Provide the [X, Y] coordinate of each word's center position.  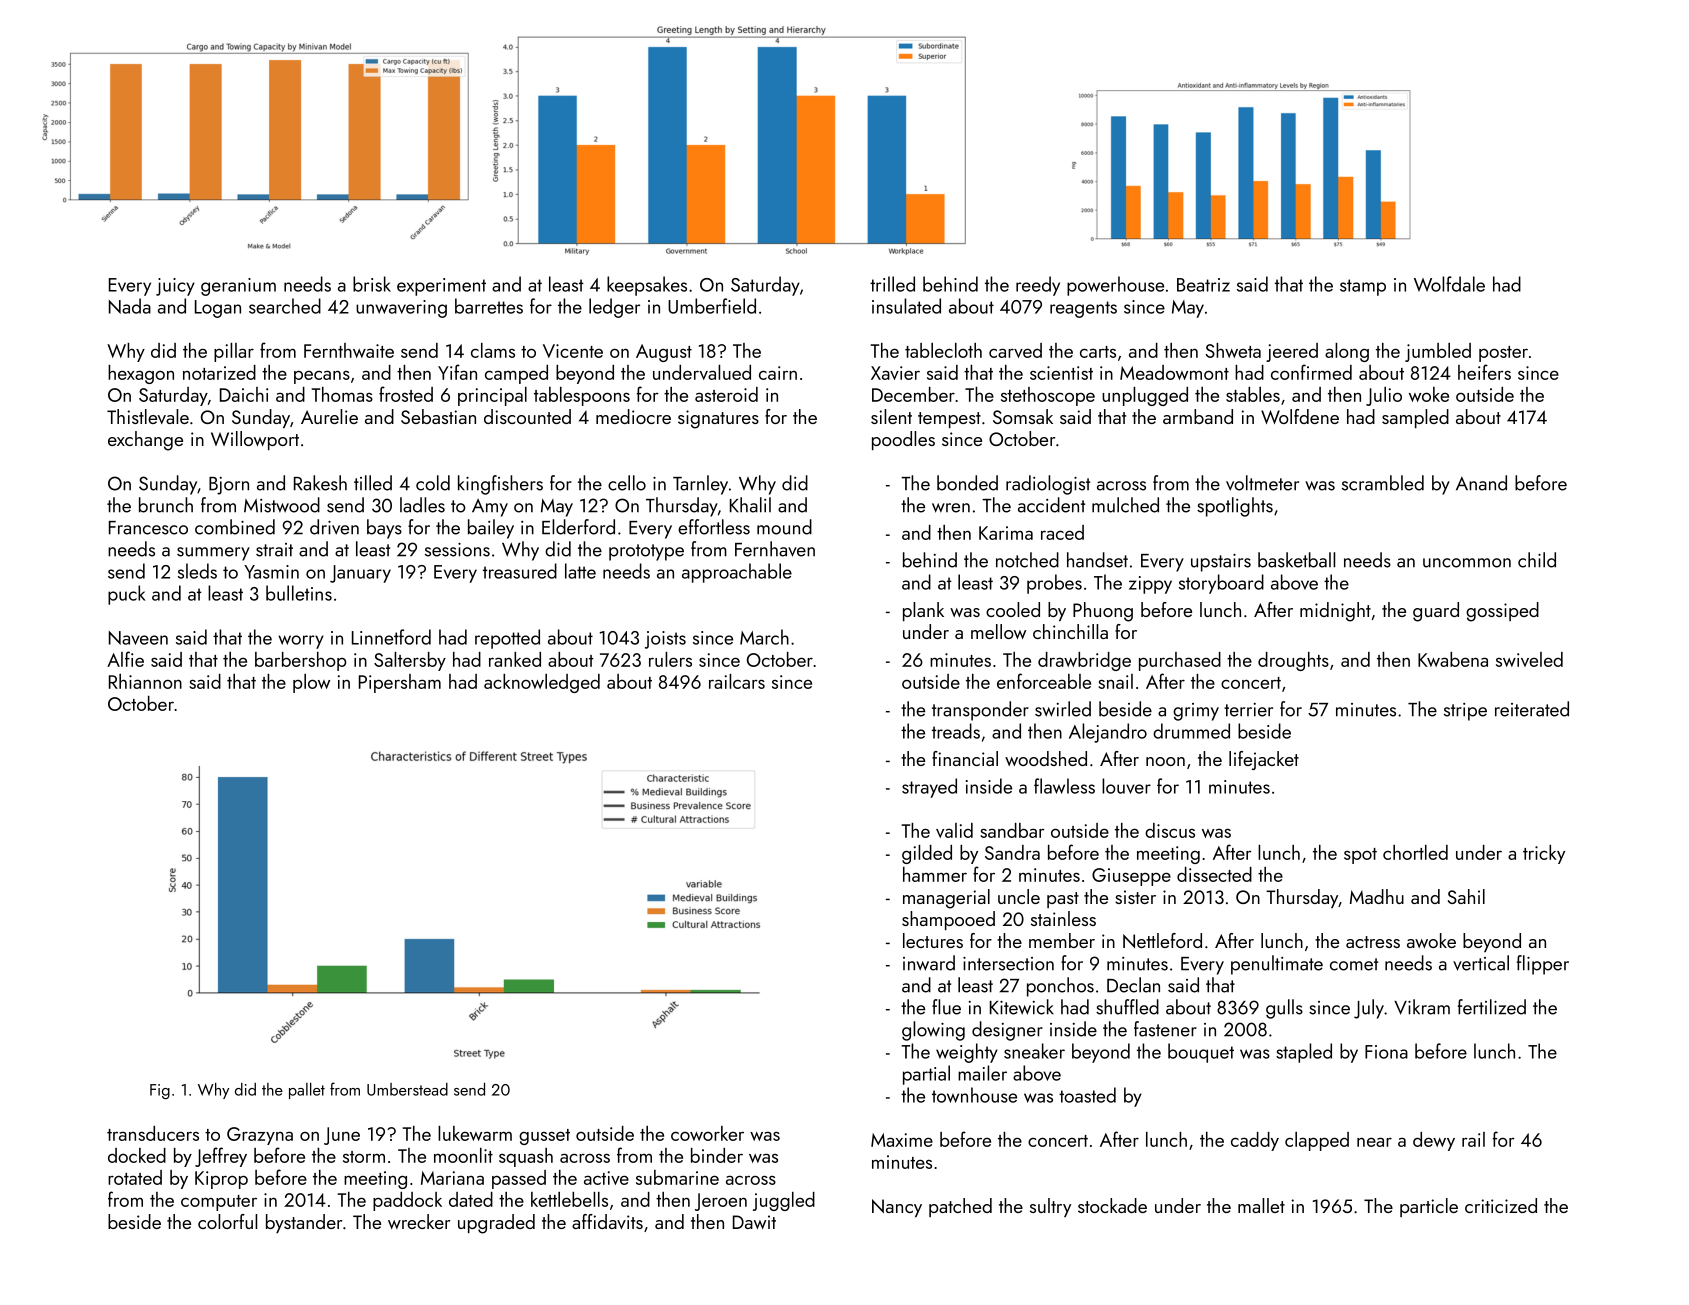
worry [301, 642]
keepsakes [647, 286]
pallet [307, 1091]
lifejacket [1264, 760]
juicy [175, 287]
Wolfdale [1449, 284]
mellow [998, 631]
